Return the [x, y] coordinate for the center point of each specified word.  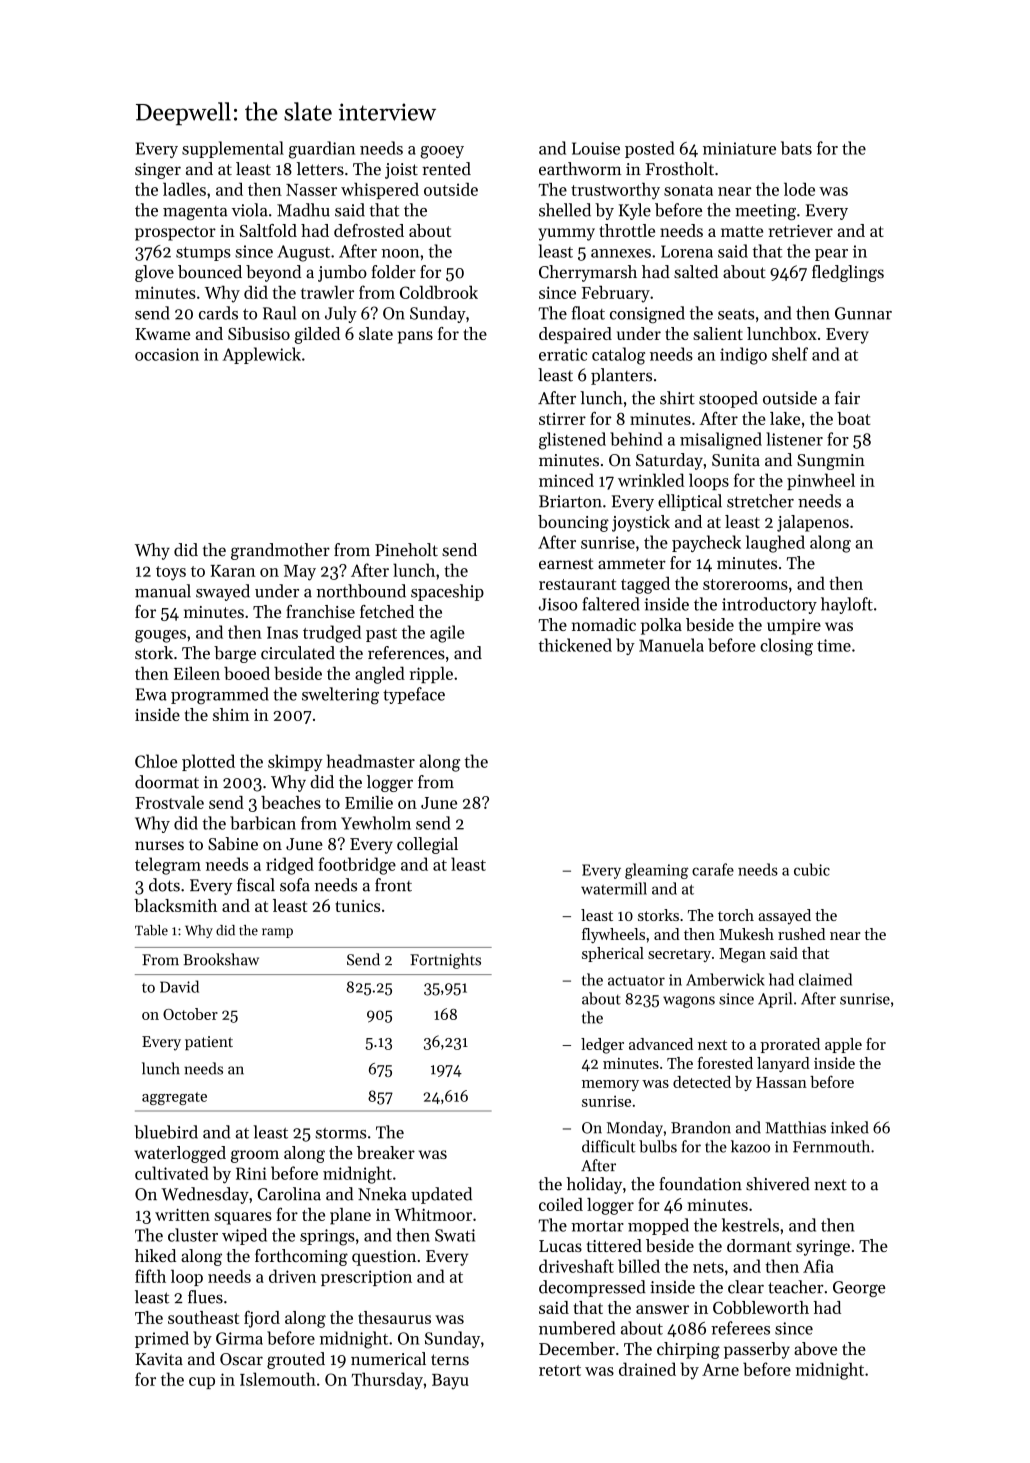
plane [350, 1216]
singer [158, 171]
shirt [677, 398]
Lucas [560, 1246]
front [393, 885]
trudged [332, 634]
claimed [825, 979]
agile [447, 634]
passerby [757, 1350]
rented [446, 169]
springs [327, 1237]
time [834, 645]
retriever [801, 231]
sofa [295, 885]
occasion [167, 354]
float [588, 313]
